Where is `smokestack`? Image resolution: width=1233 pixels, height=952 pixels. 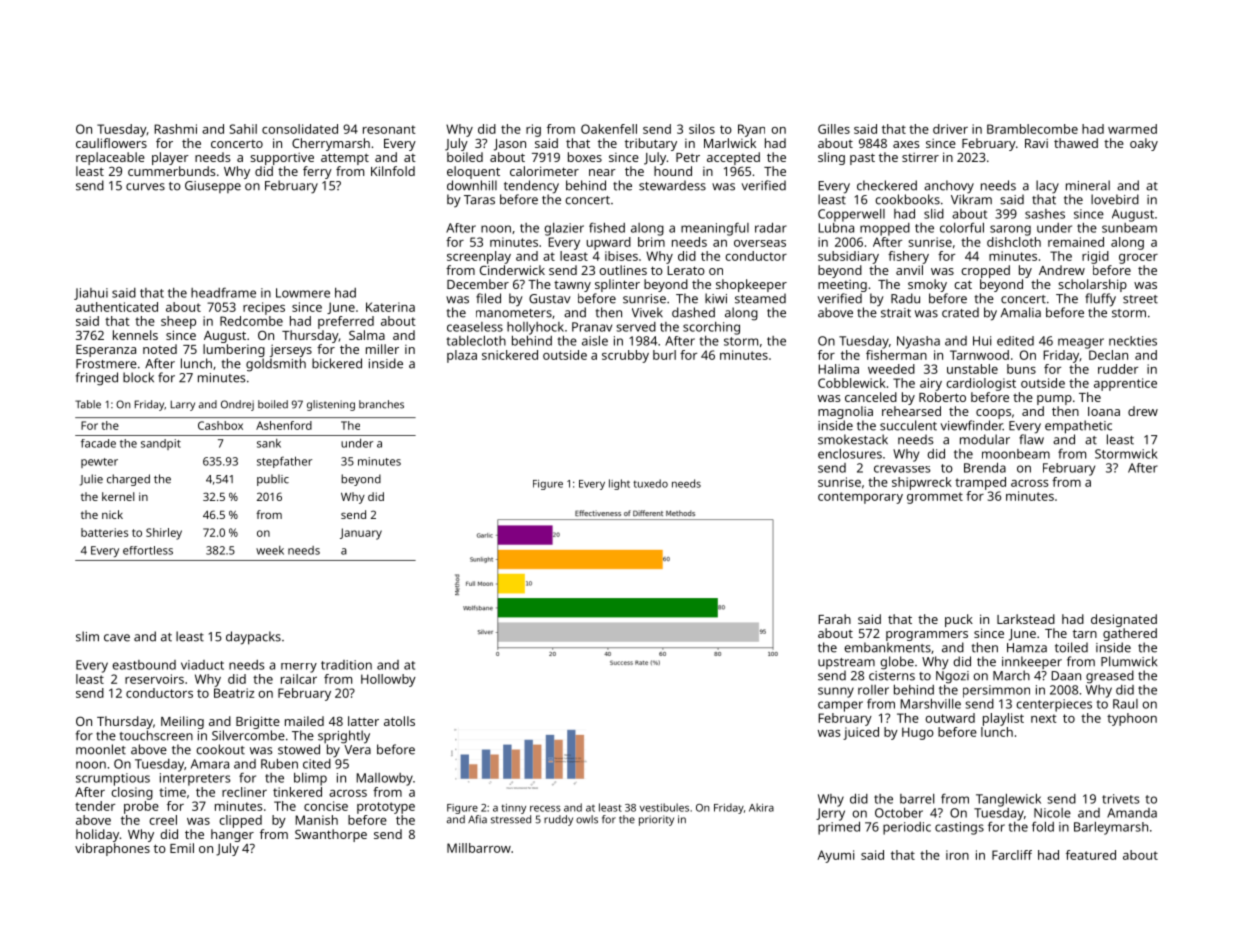
smokestack is located at coordinates (853, 439).
